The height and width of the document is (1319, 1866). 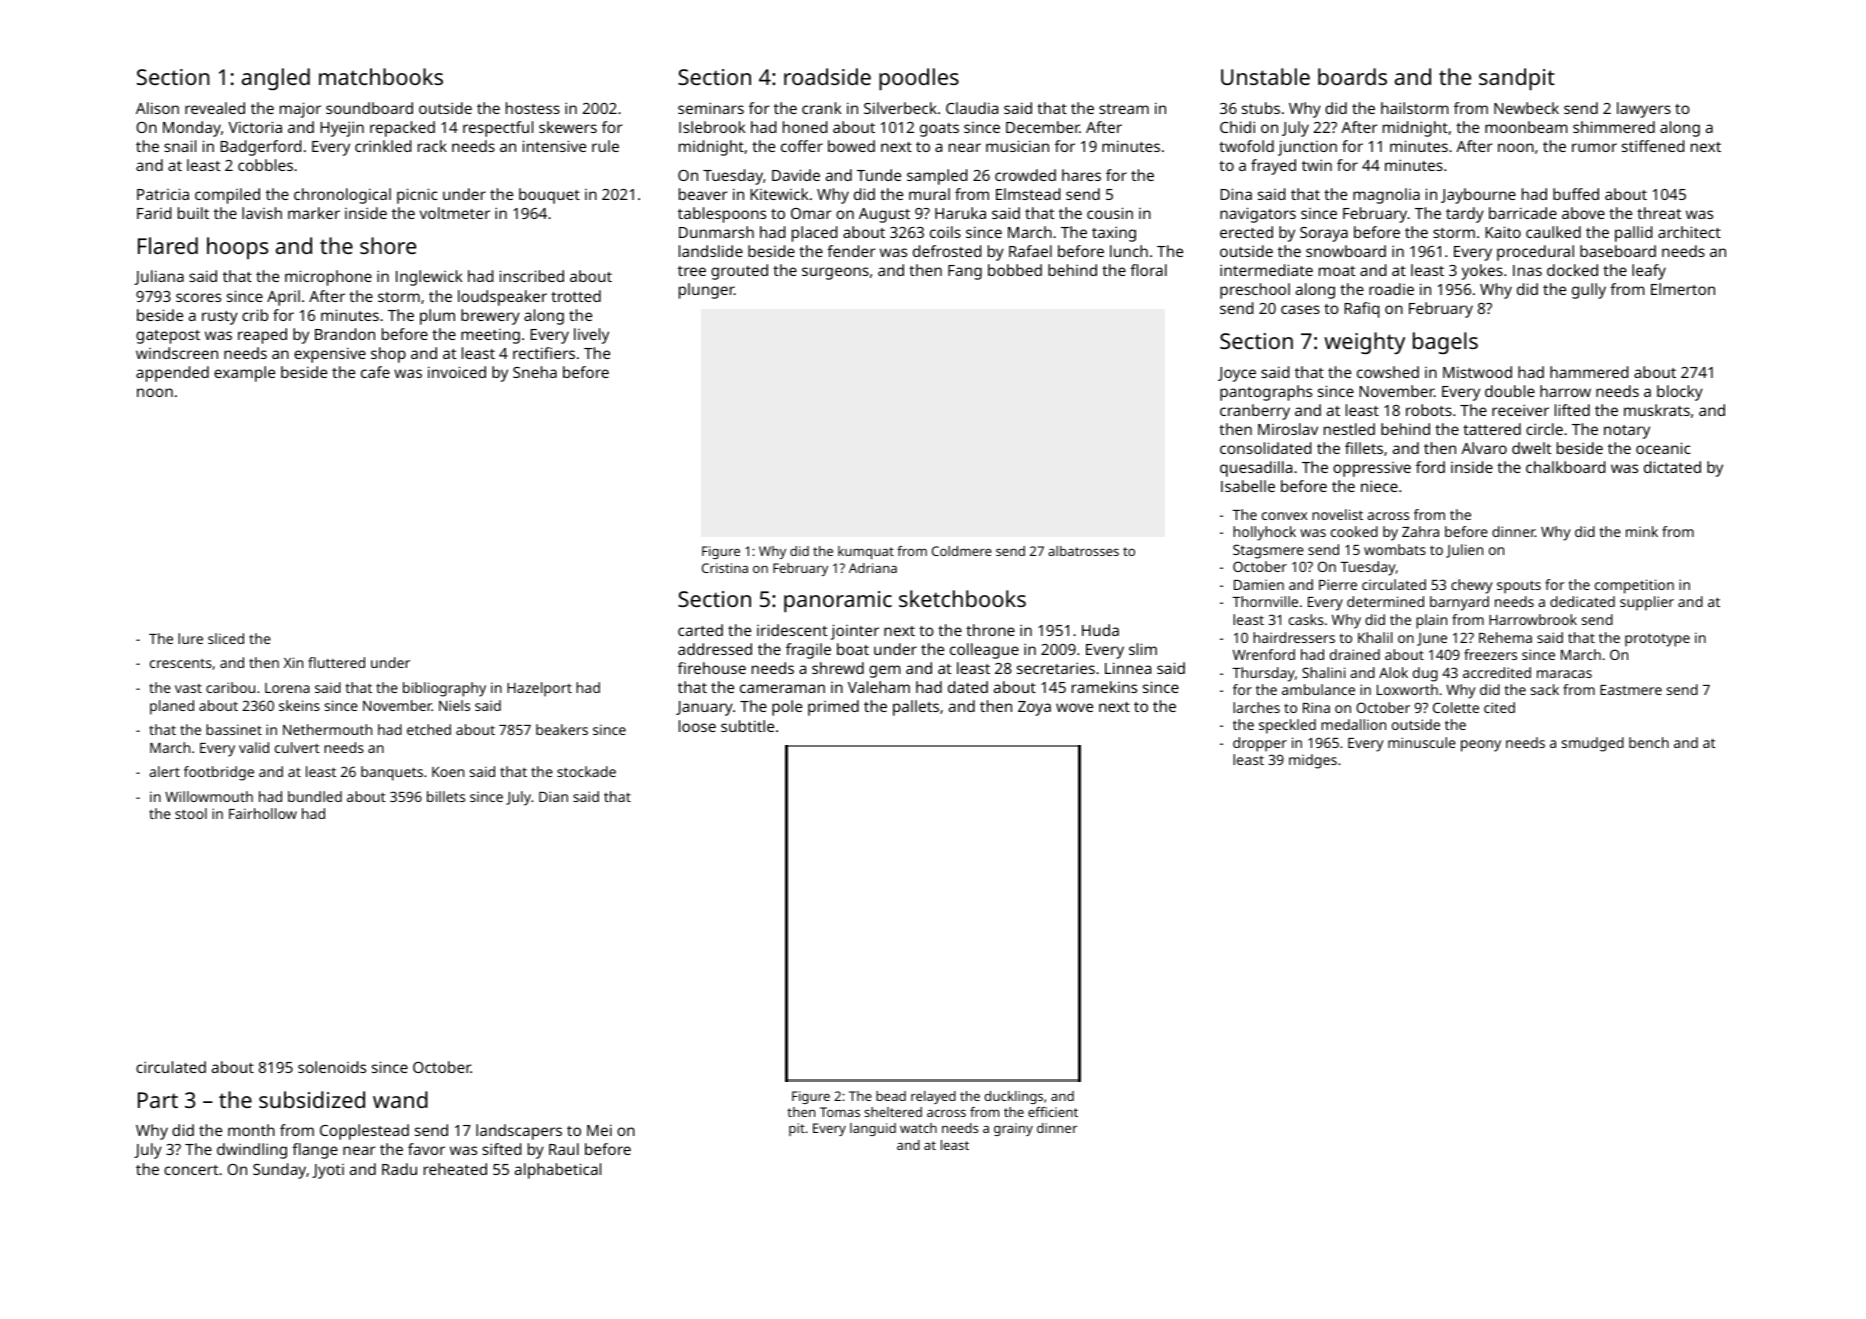 What do you see at coordinates (1593, 744) in the document?
I see `smudged` at bounding box center [1593, 744].
